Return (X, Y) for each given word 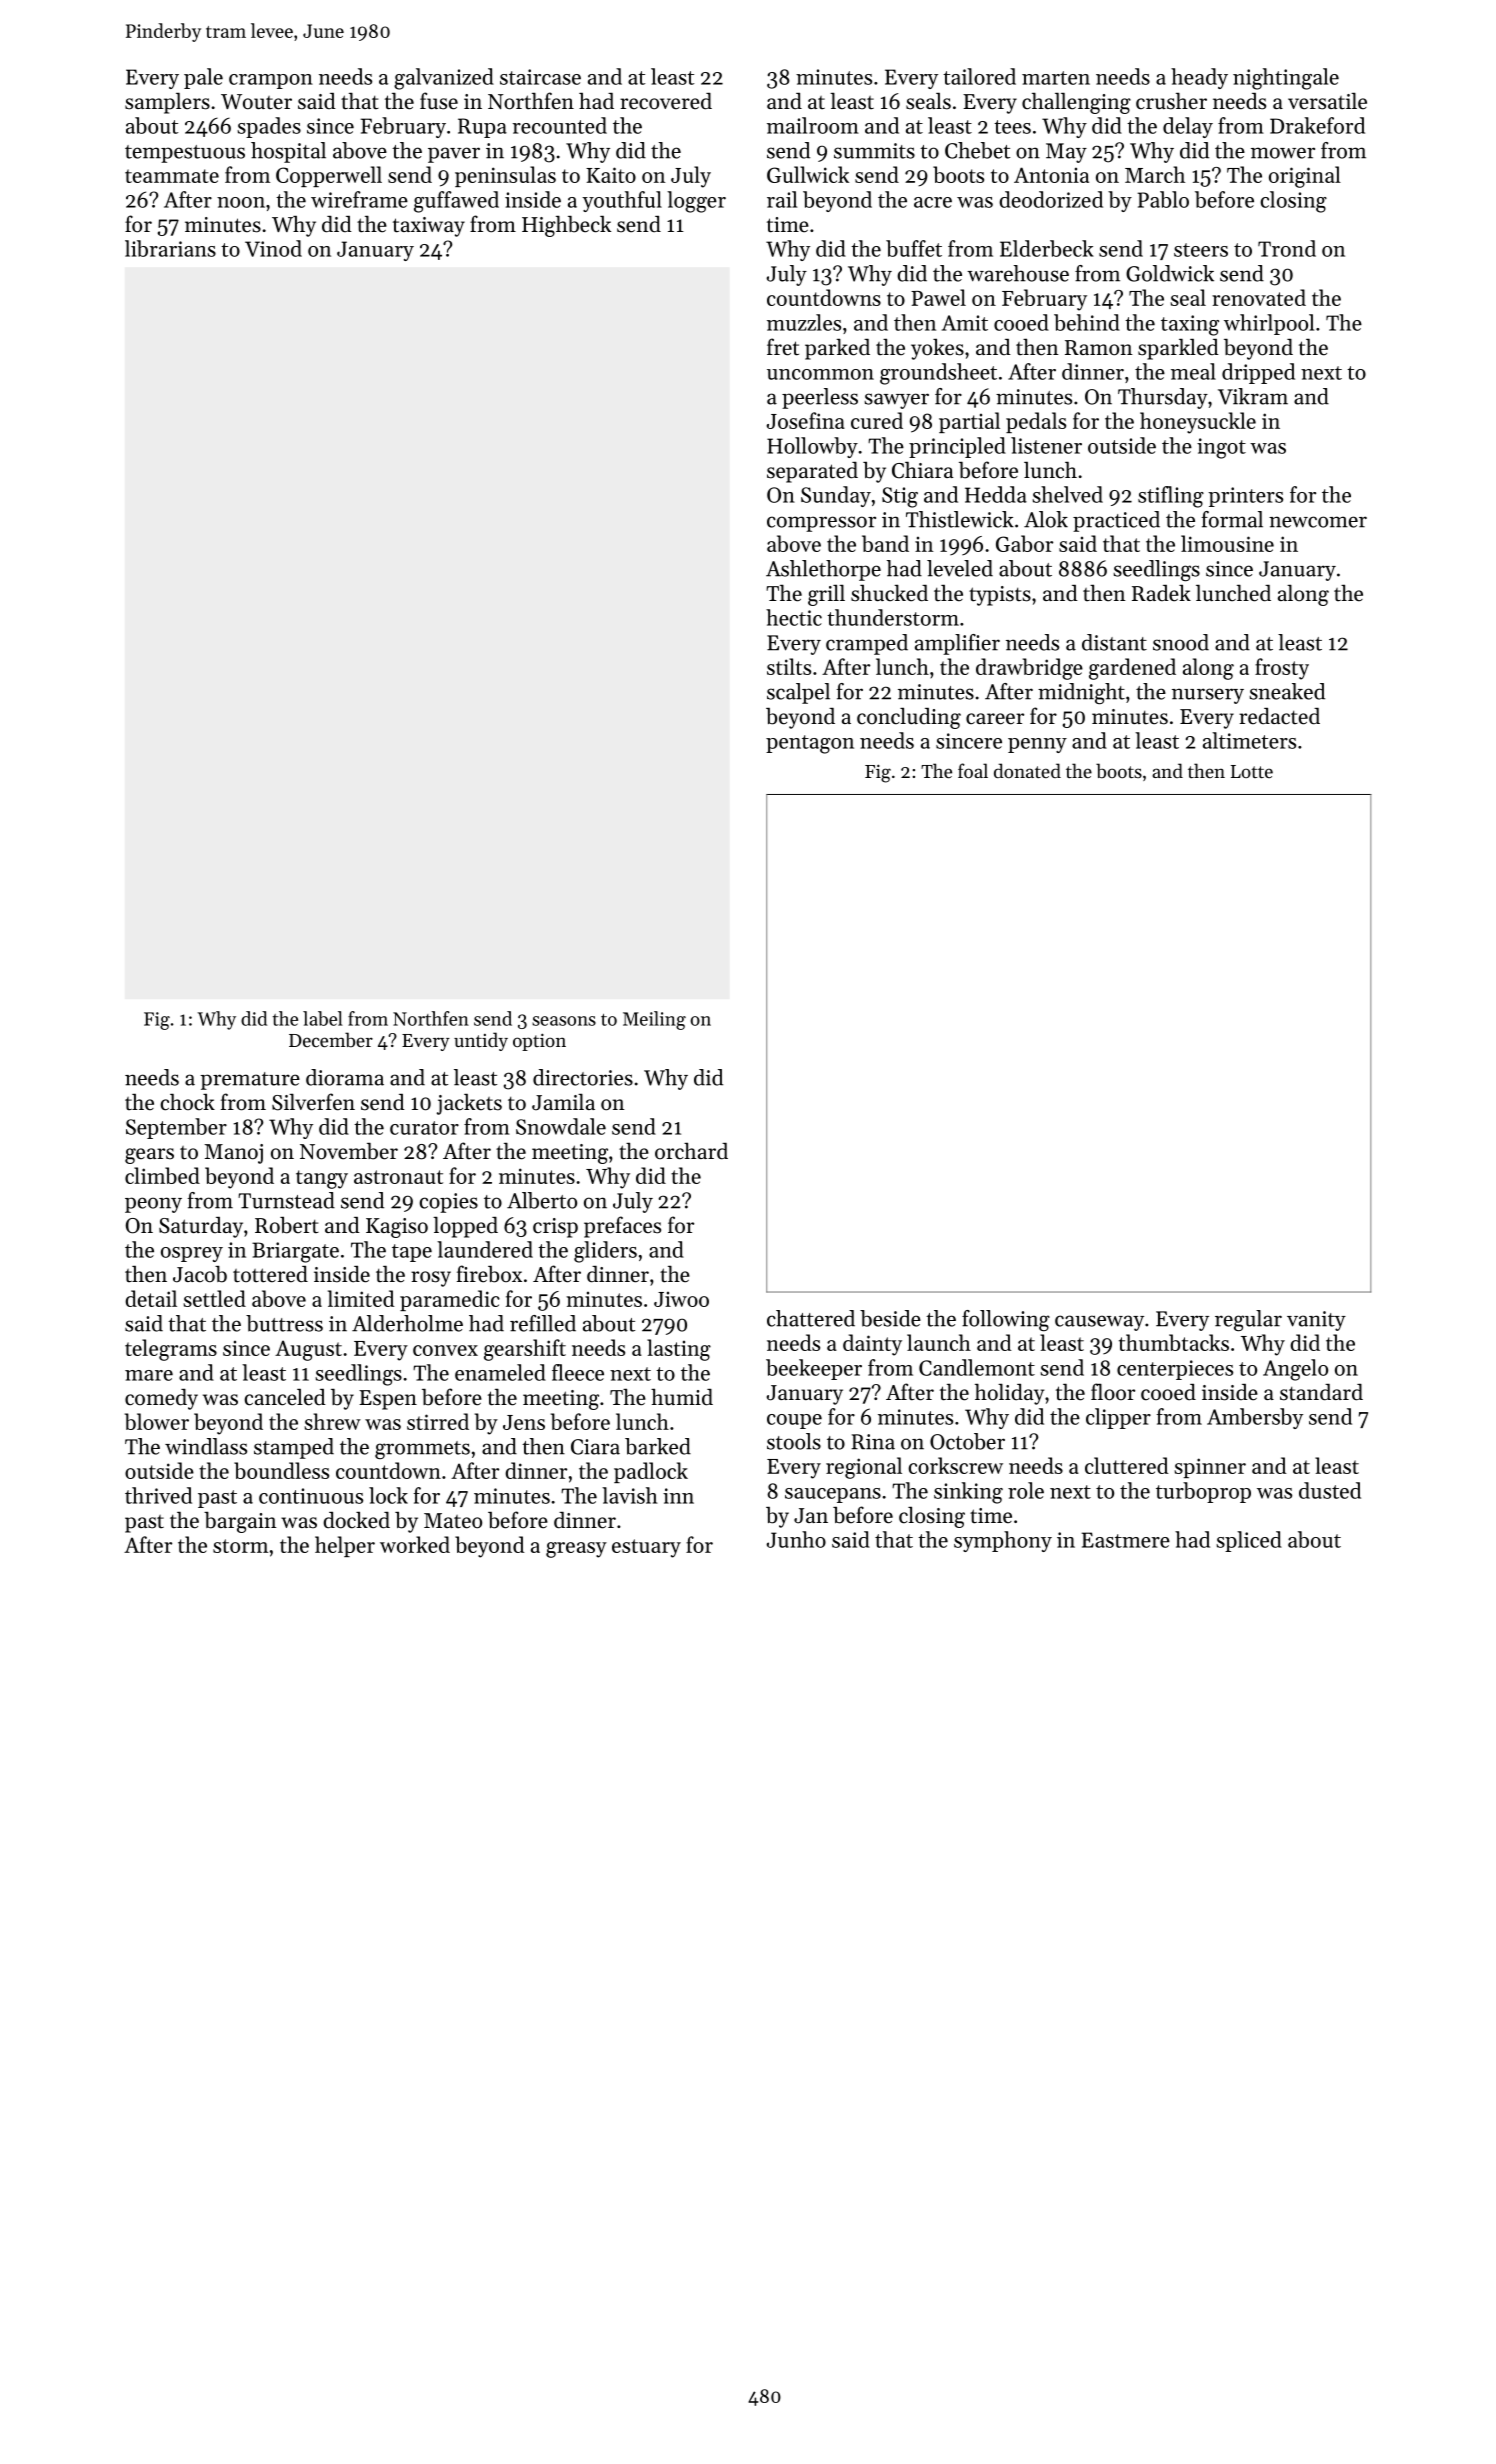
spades (269, 127)
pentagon (810, 744)
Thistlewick (960, 519)
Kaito (611, 175)
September (176, 1128)
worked (415, 1544)
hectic (794, 617)
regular (1248, 1320)
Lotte (1252, 771)
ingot (1221, 448)
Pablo (1163, 199)
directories (583, 1077)
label (323, 1018)
